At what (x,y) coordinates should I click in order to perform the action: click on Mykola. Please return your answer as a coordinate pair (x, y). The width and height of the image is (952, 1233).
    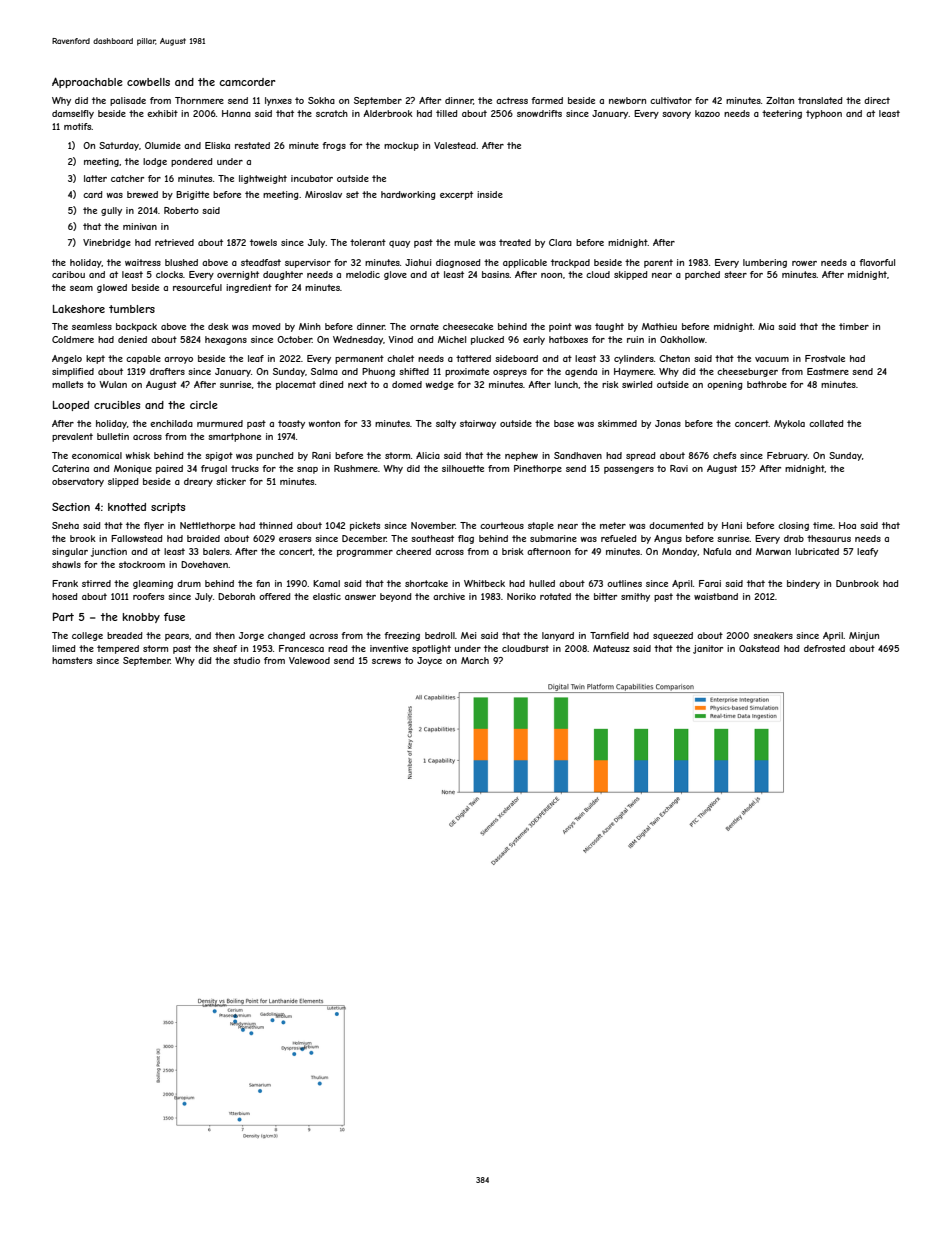
    Looking at the image, I should click on (789, 424).
